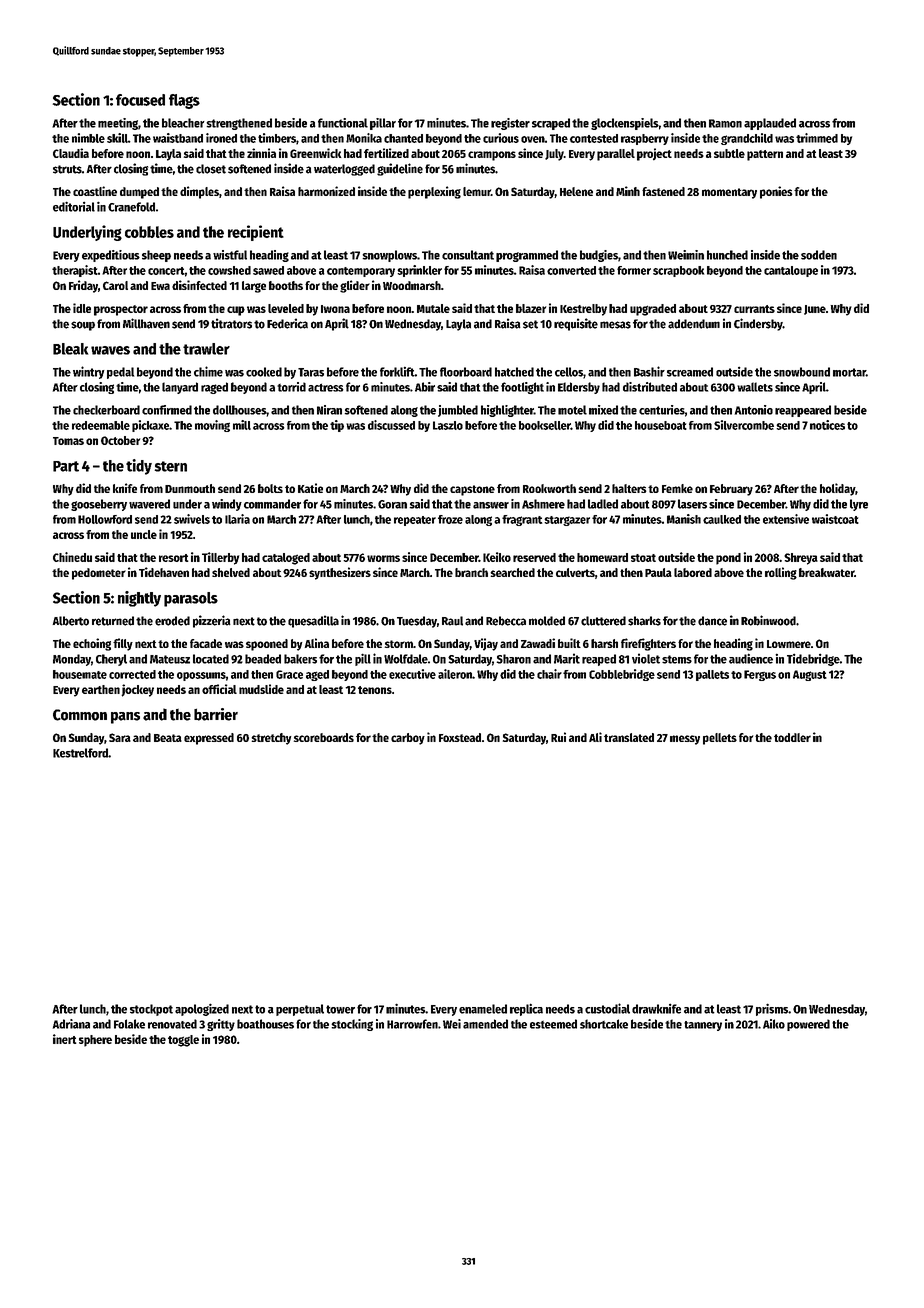 The width and height of the image is (924, 1308). I want to click on powered, so click(808, 1025).
